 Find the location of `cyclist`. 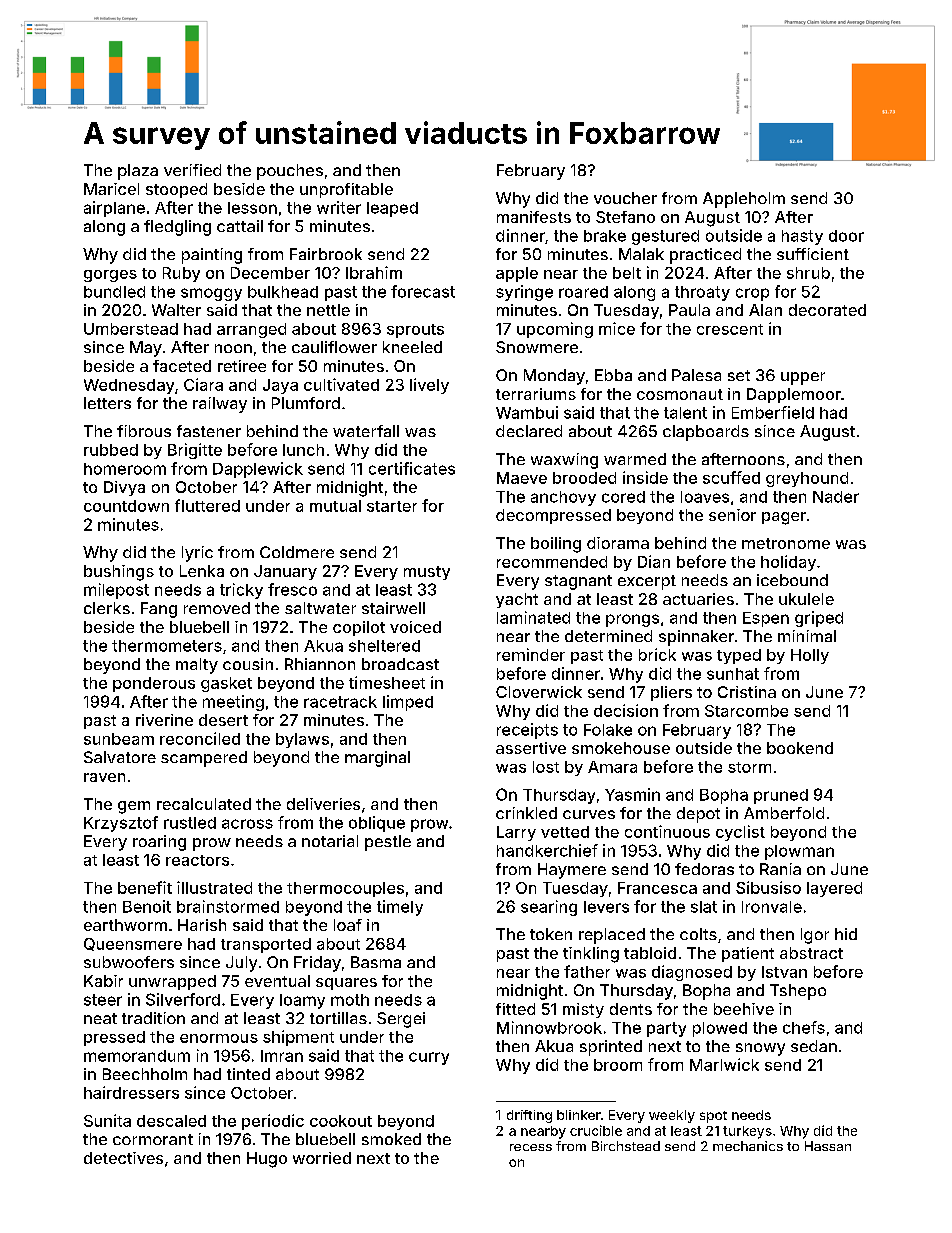

cyclist is located at coordinates (740, 833).
